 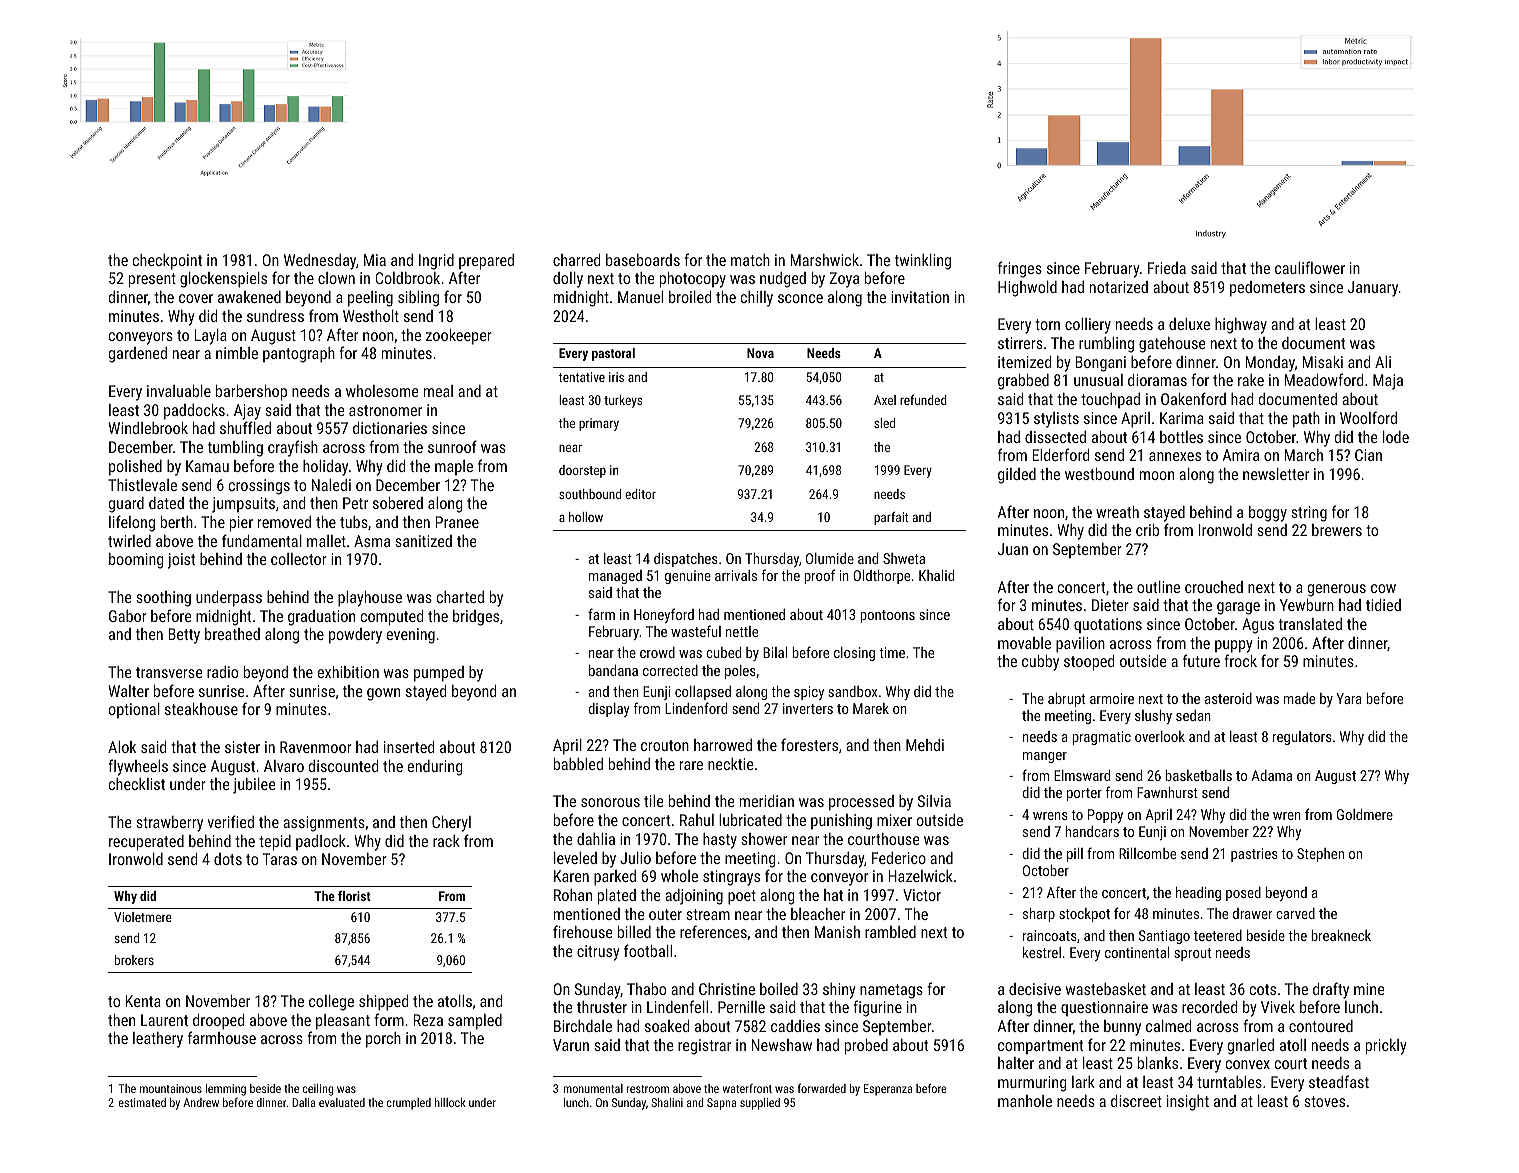 What do you see at coordinates (179, 391) in the screenshot?
I see `invaluable` at bounding box center [179, 391].
